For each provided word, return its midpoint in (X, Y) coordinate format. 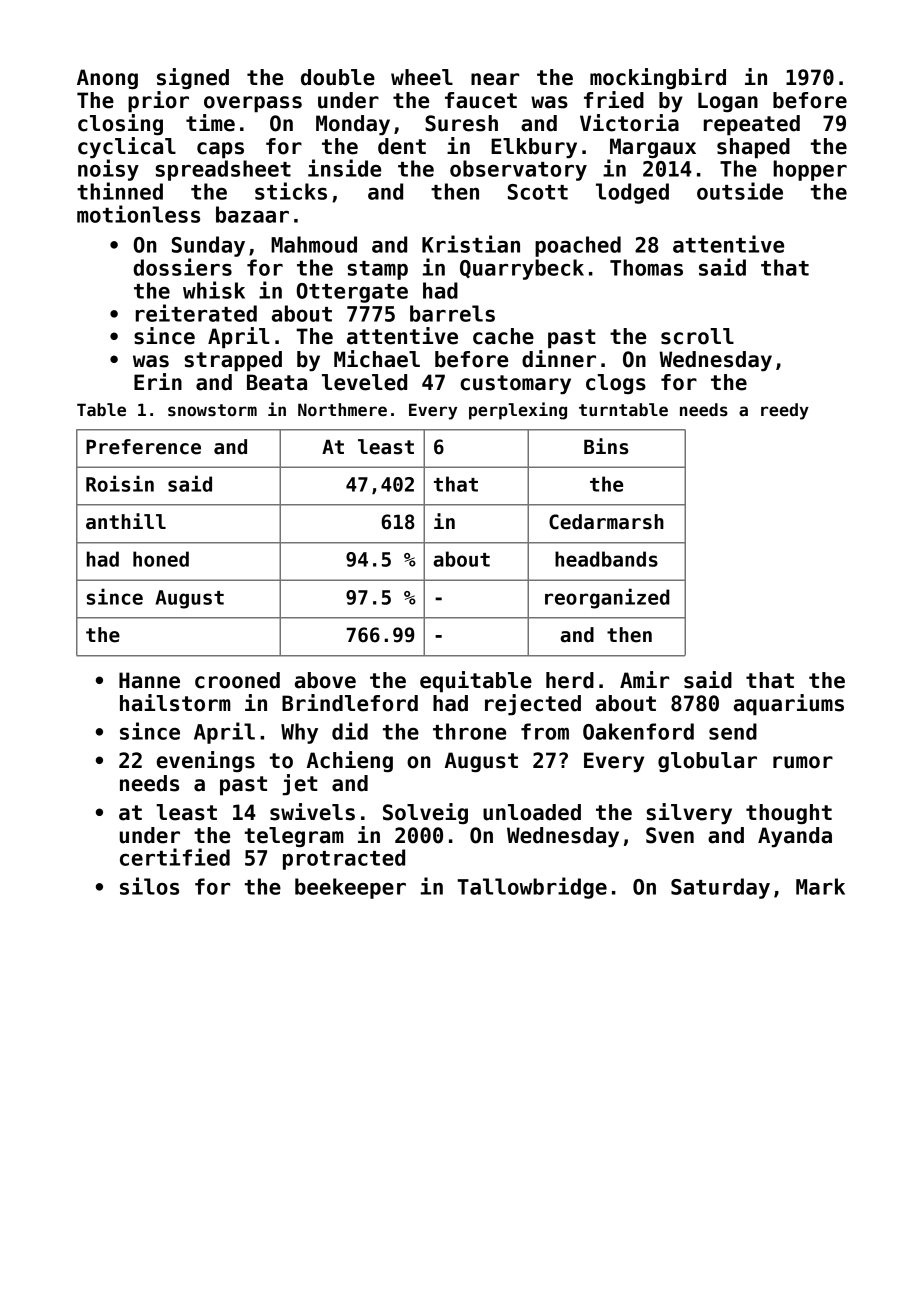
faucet (481, 100)
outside (740, 191)
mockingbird (658, 78)
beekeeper (350, 888)
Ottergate (352, 293)
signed (193, 78)
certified (175, 857)
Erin (158, 381)
